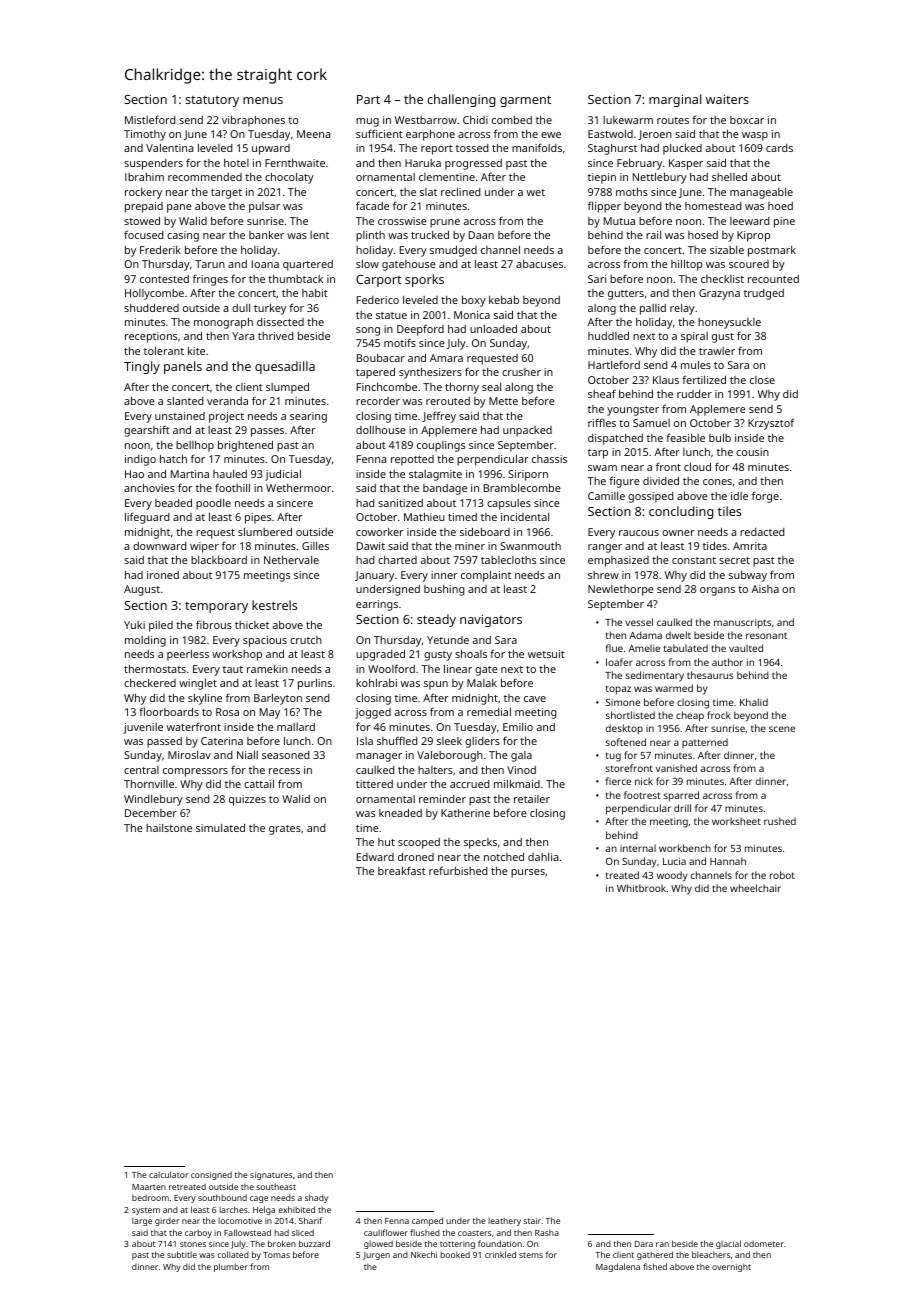 This document has height=1308, width=924. What do you see at coordinates (316, 1198) in the document?
I see `shady` at bounding box center [316, 1198].
